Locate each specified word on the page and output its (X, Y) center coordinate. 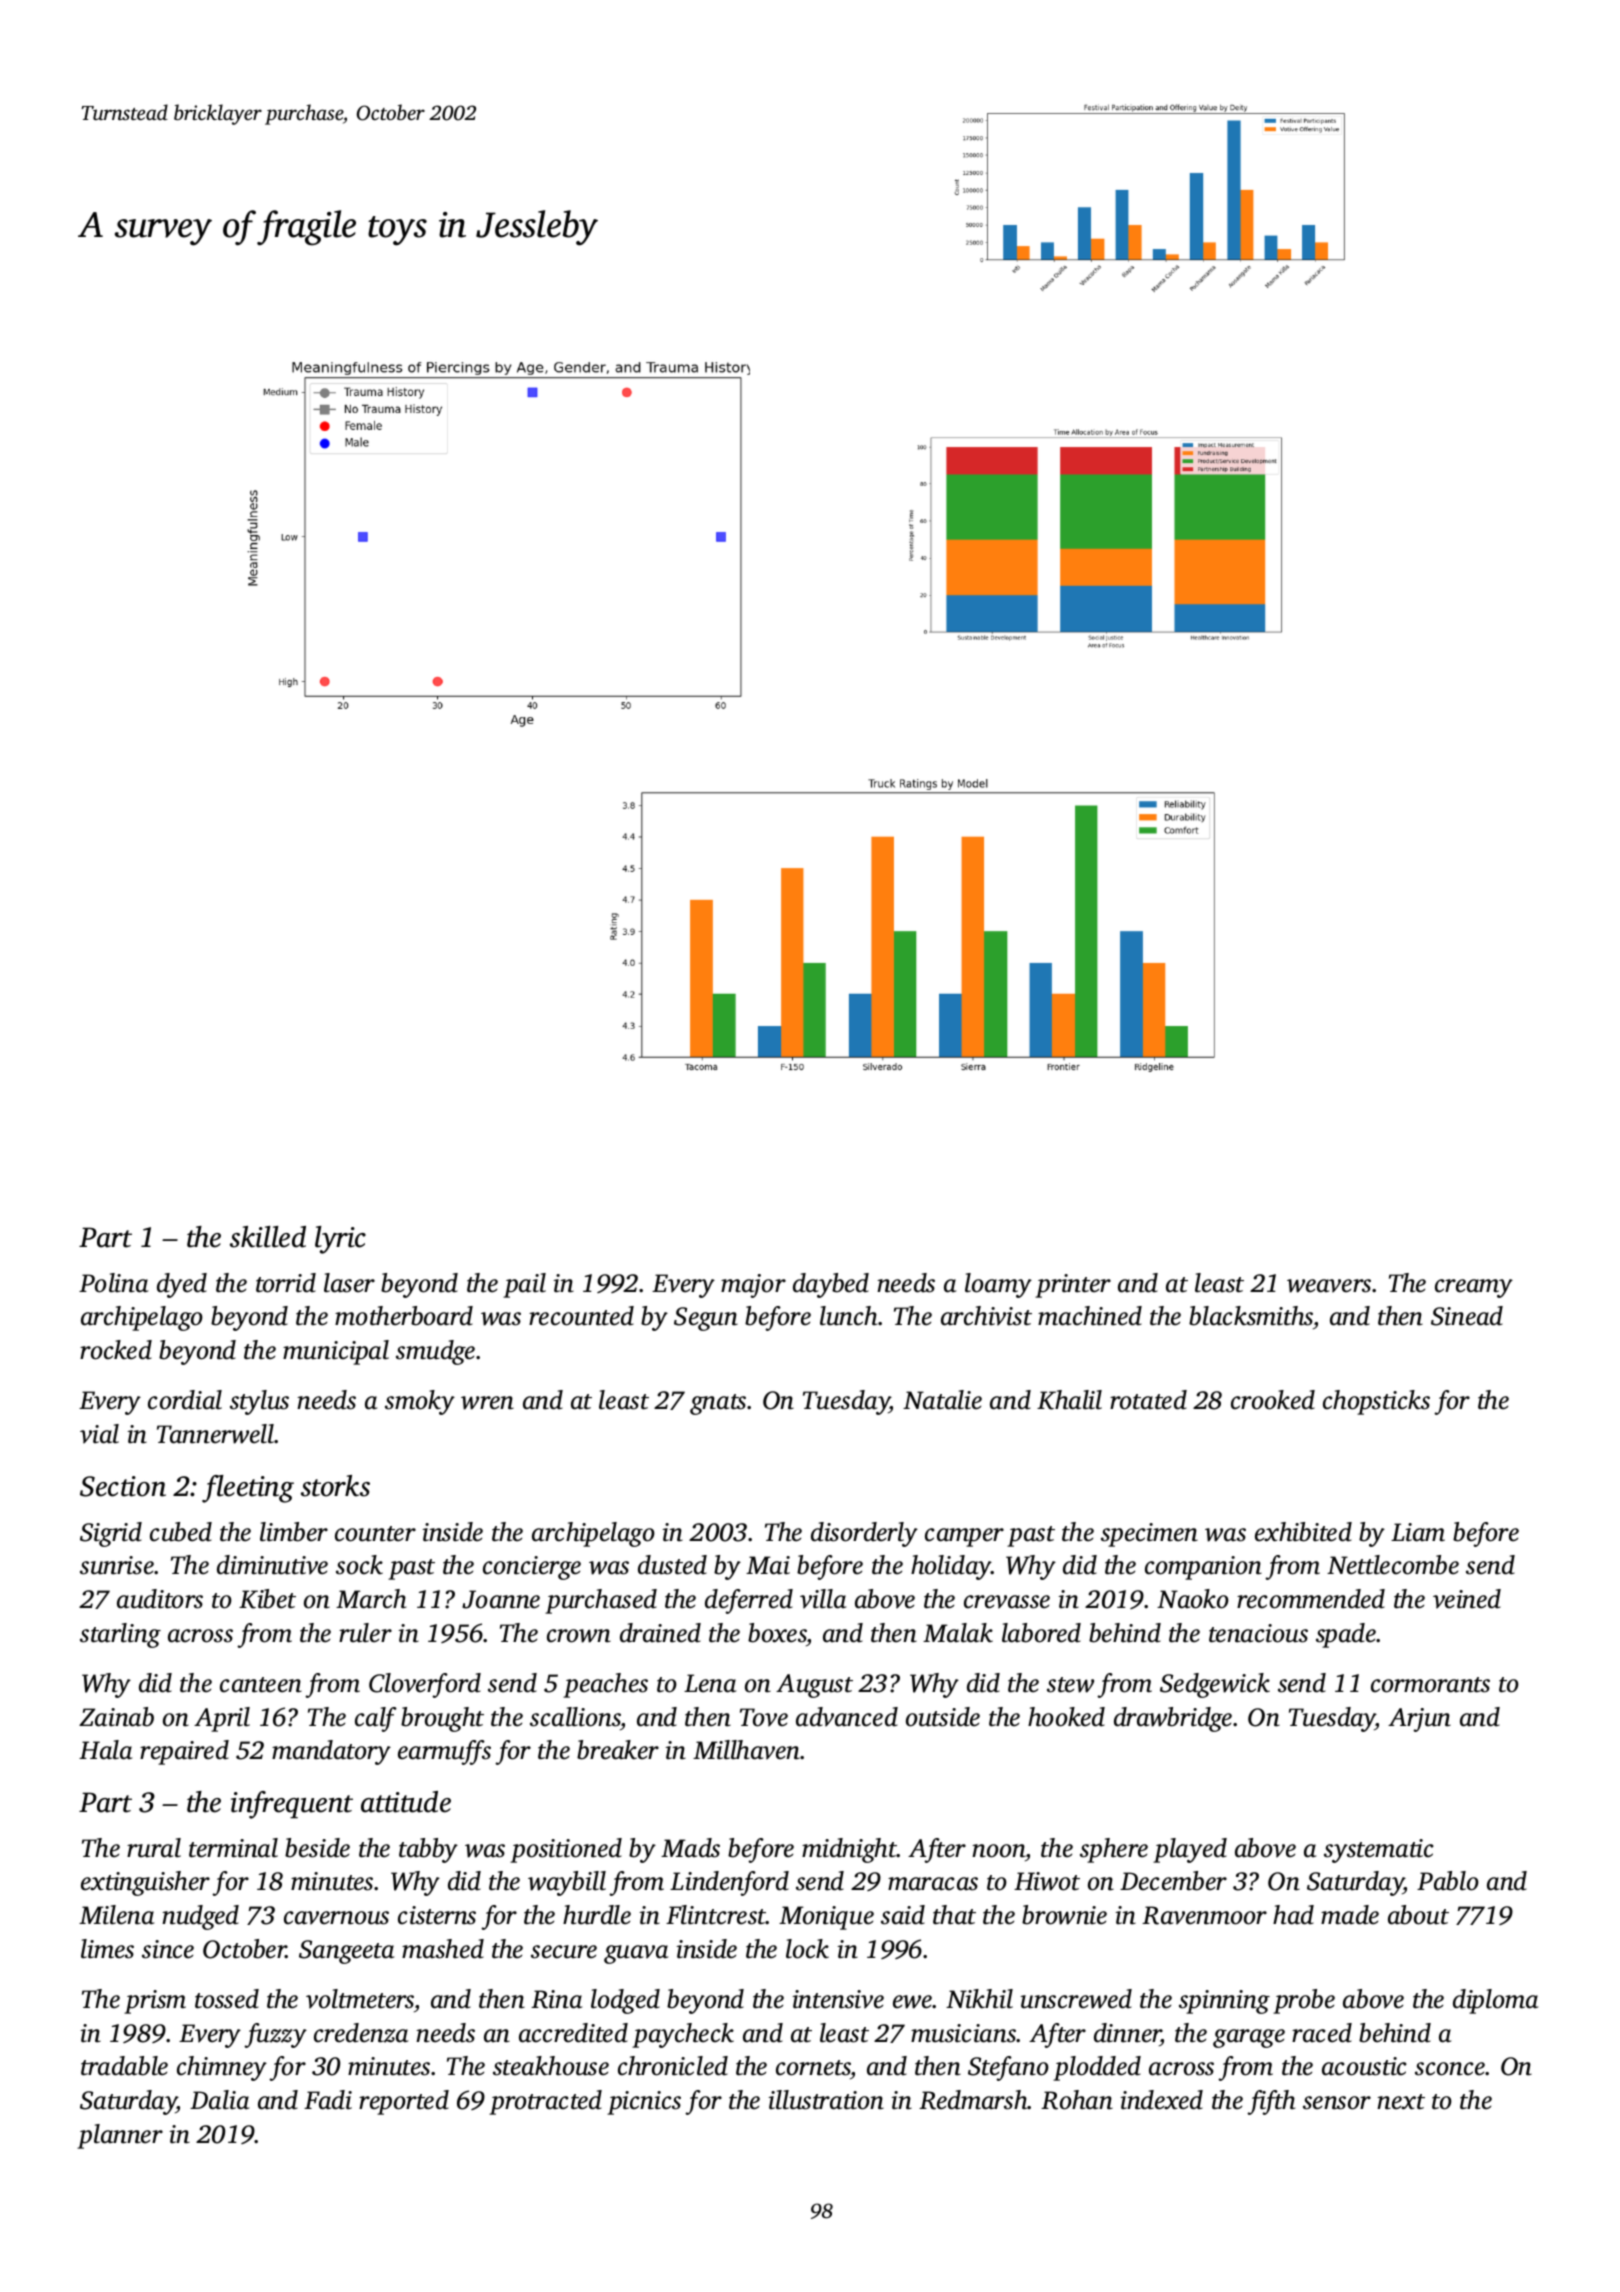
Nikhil (979, 1999)
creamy (1474, 1288)
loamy (998, 1285)
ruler (365, 1633)
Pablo (1448, 1881)
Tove (764, 1717)
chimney (222, 2068)
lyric (340, 1240)
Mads (690, 1848)
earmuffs (444, 1752)
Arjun (1419, 1720)
